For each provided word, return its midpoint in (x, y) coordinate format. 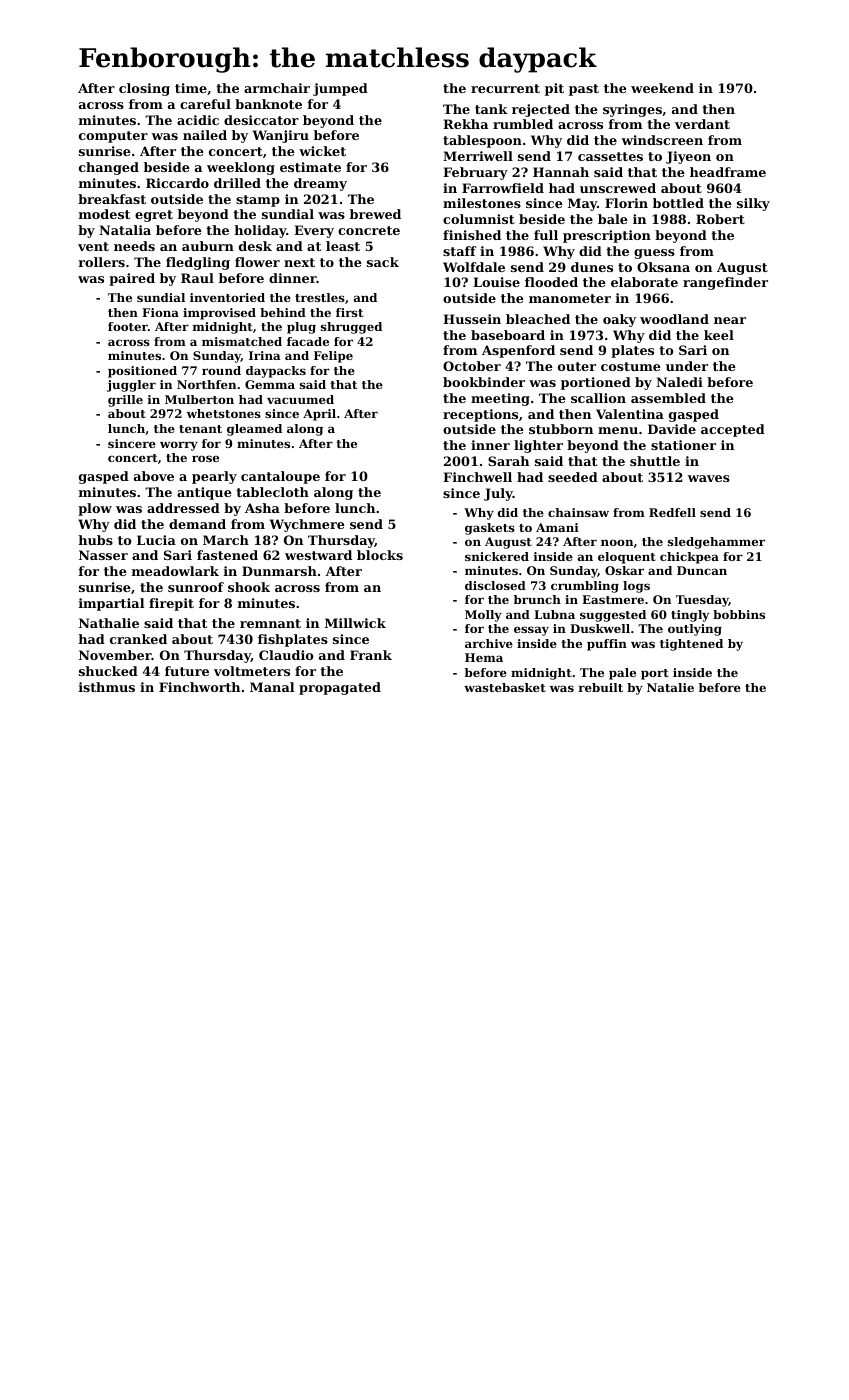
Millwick (355, 623)
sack (383, 262)
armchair (277, 88)
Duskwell (600, 628)
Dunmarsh (279, 571)
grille (125, 401)
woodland (674, 319)
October (472, 366)
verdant (702, 124)
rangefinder (725, 283)
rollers (101, 262)
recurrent (505, 88)
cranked (138, 639)
